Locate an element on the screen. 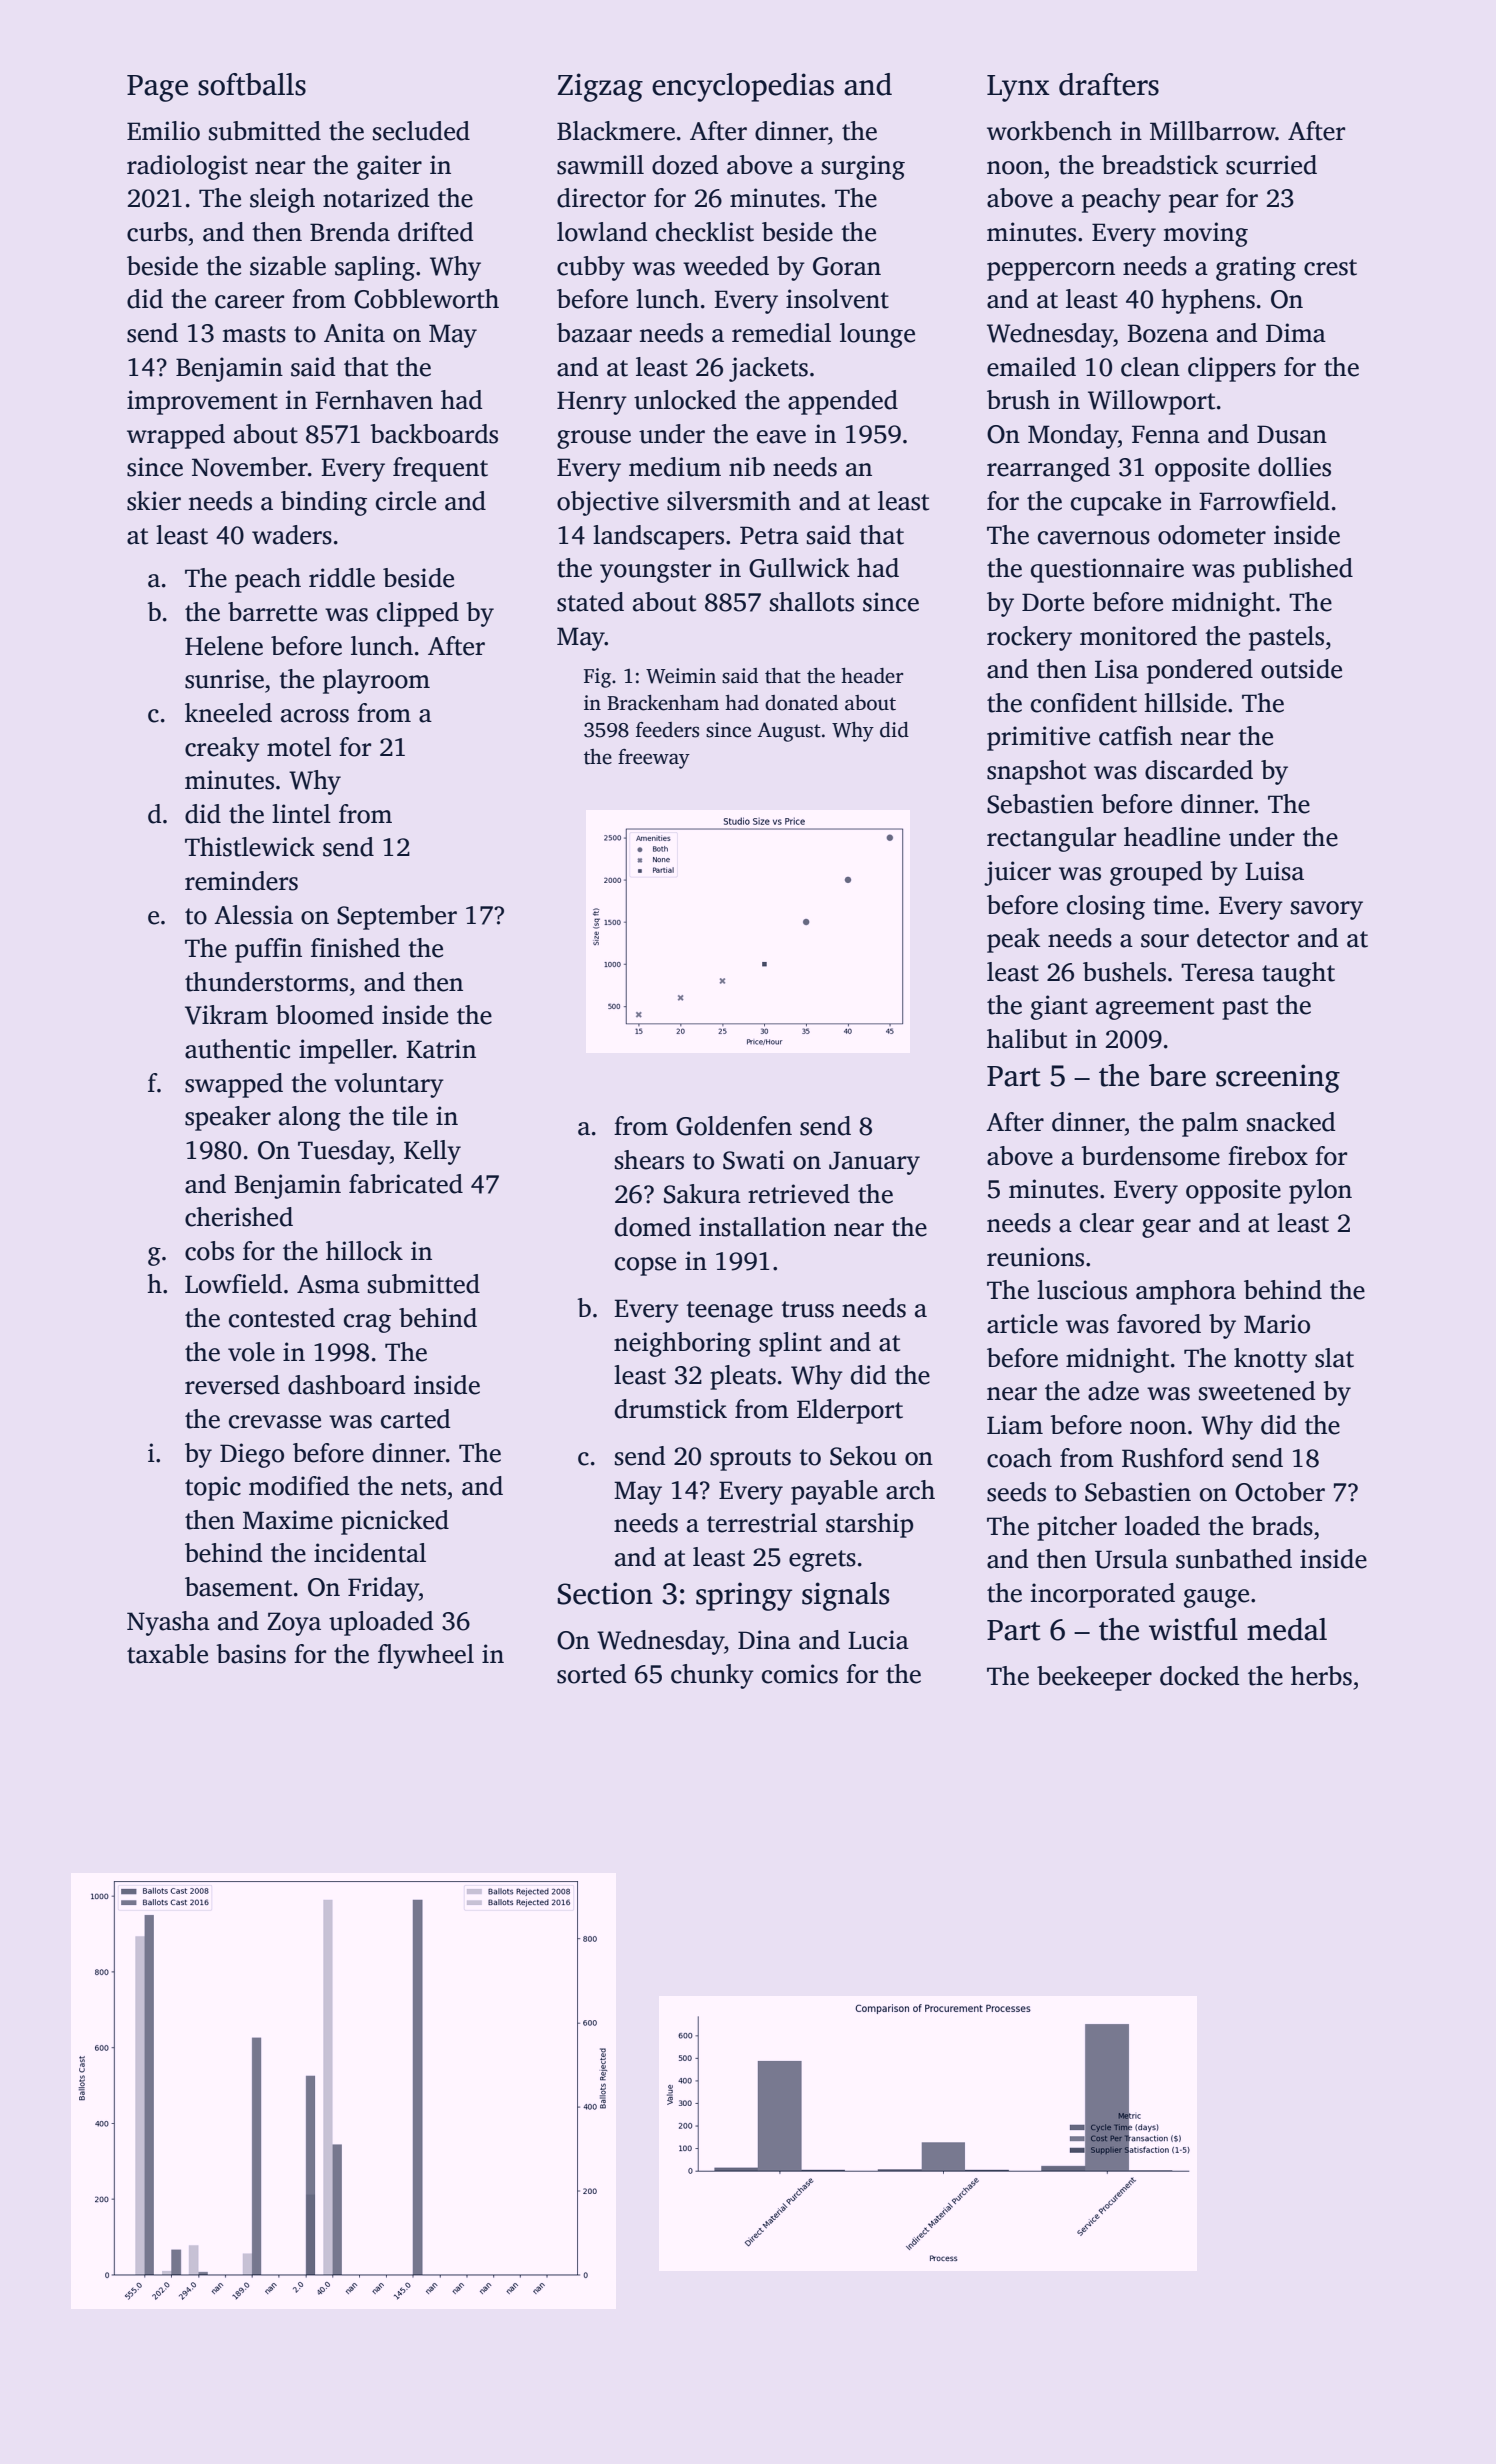 The width and height of the screenshot is (1496, 2464). crag is located at coordinates (367, 1323).
